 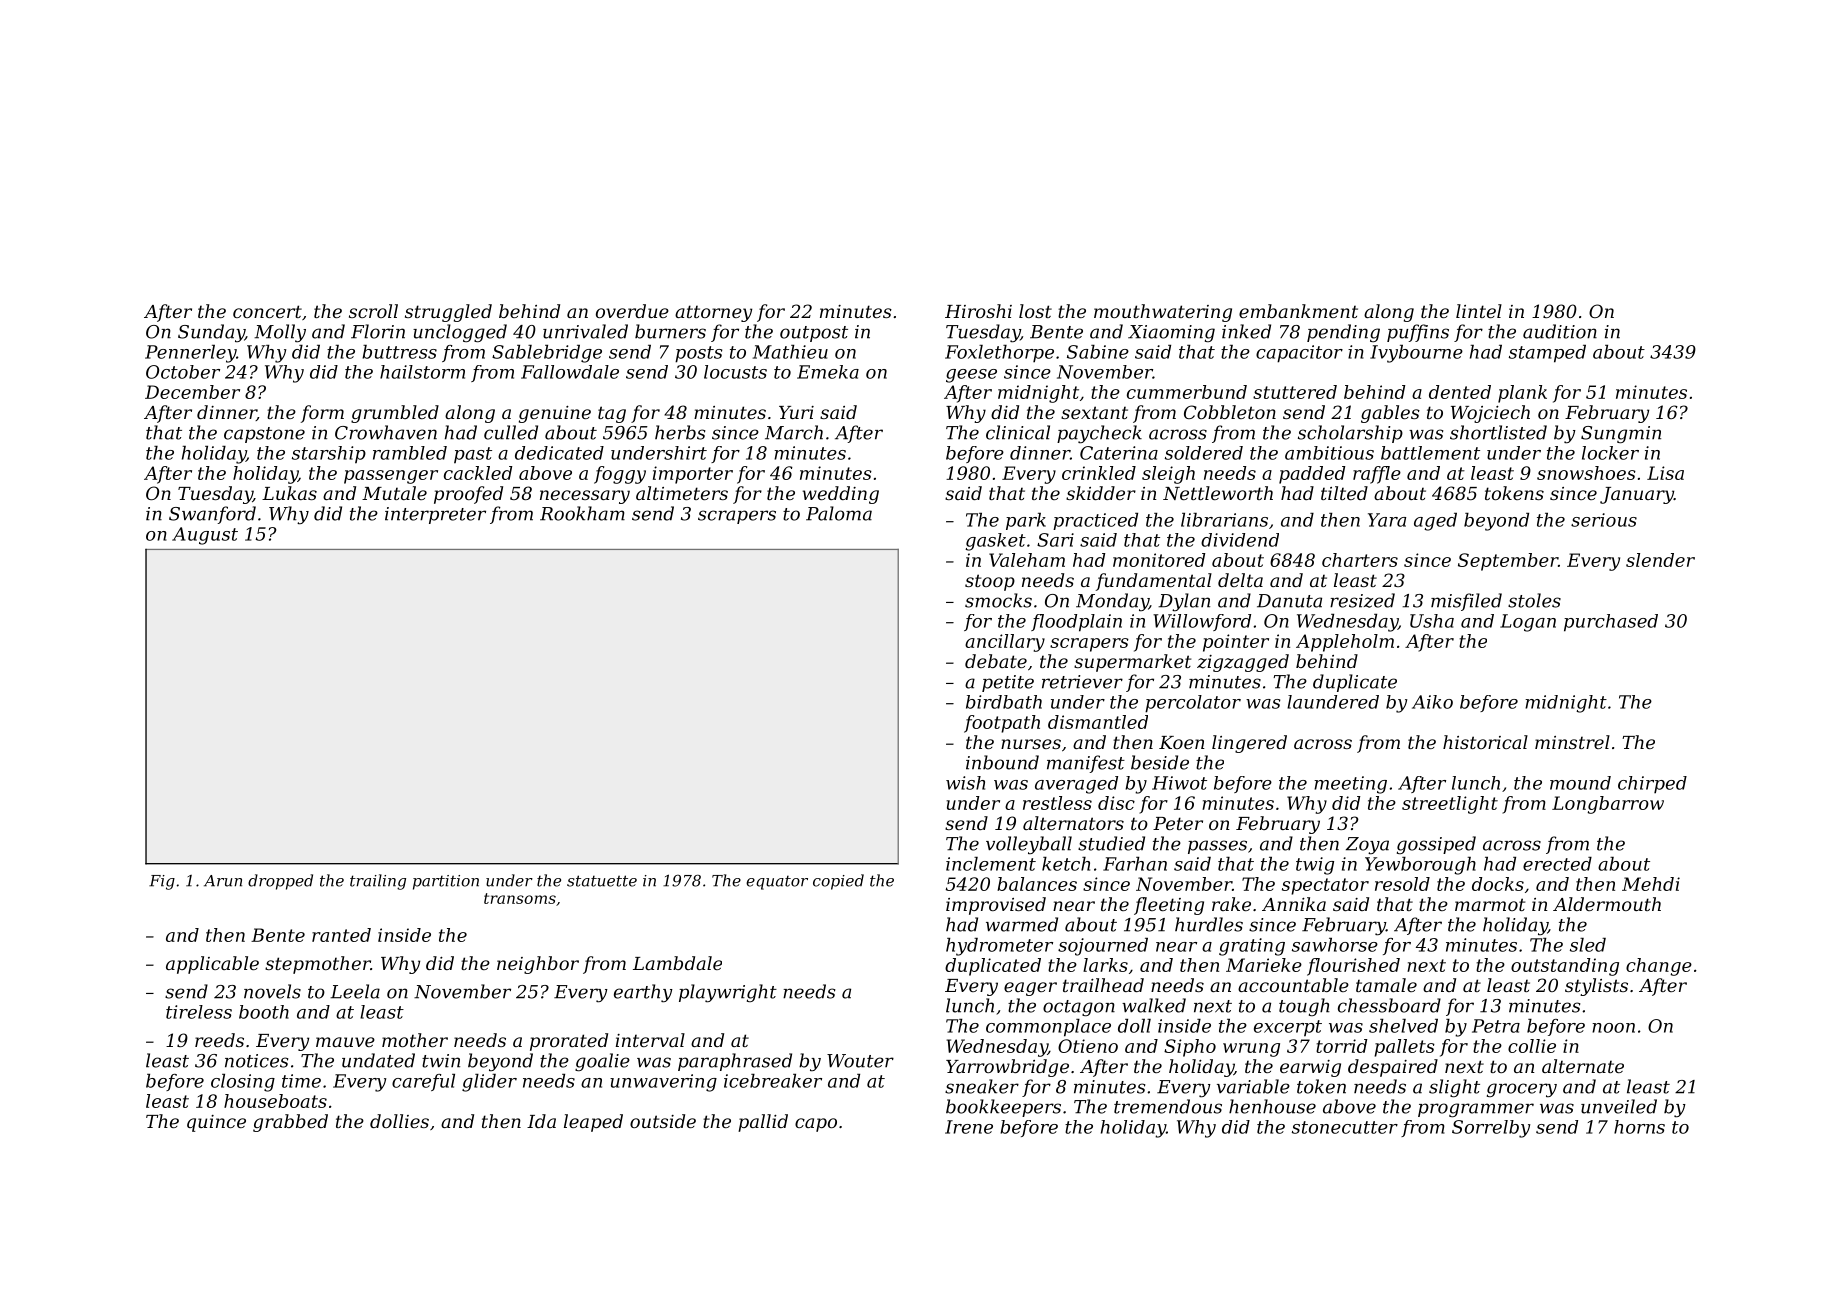 What do you see at coordinates (1048, 1028) in the image?
I see `commonplace` at bounding box center [1048, 1028].
